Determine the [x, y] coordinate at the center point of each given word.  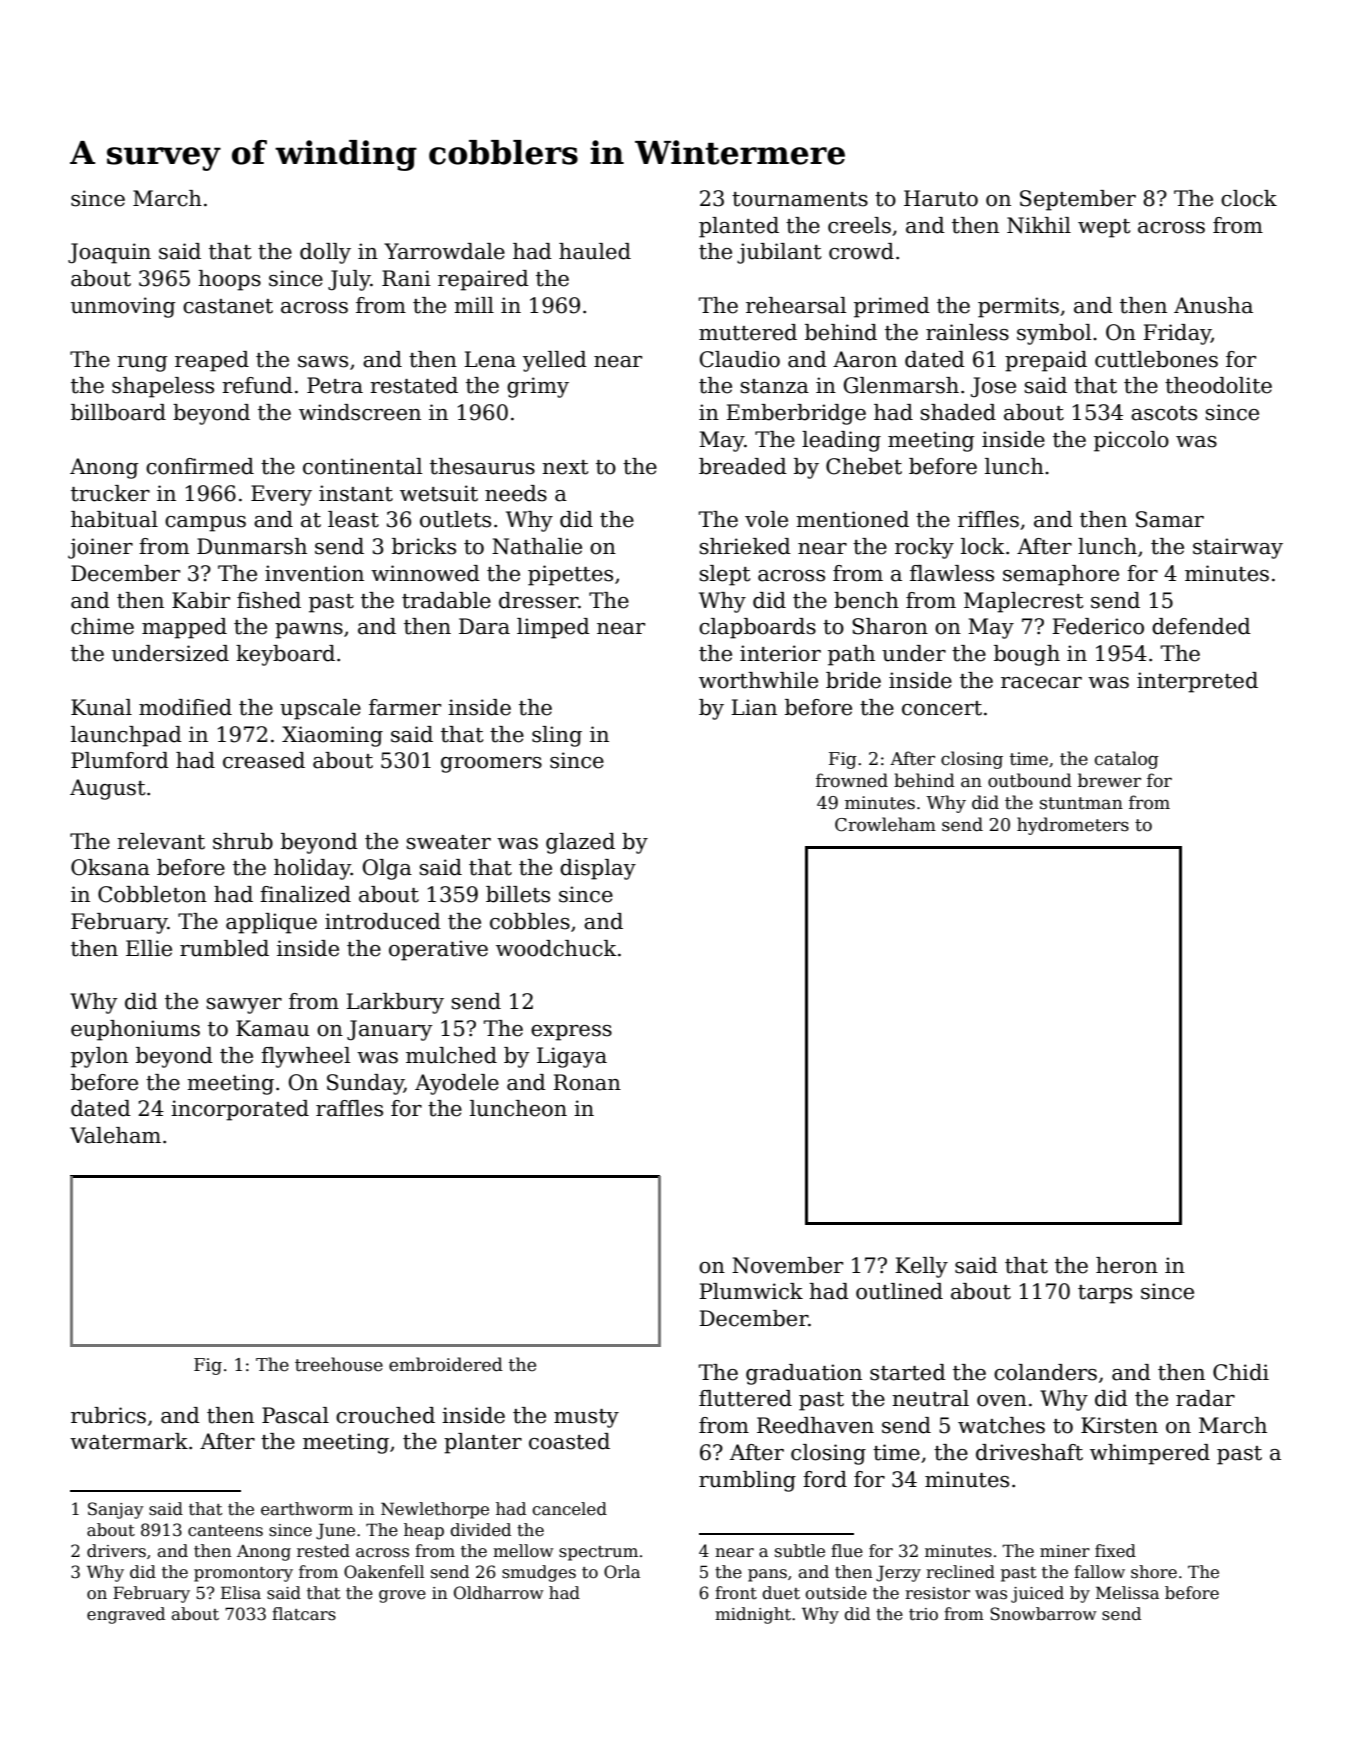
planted [739, 227]
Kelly [921, 1267]
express [571, 1033]
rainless [967, 332]
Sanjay [116, 1510]
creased [264, 760]
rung [142, 364]
